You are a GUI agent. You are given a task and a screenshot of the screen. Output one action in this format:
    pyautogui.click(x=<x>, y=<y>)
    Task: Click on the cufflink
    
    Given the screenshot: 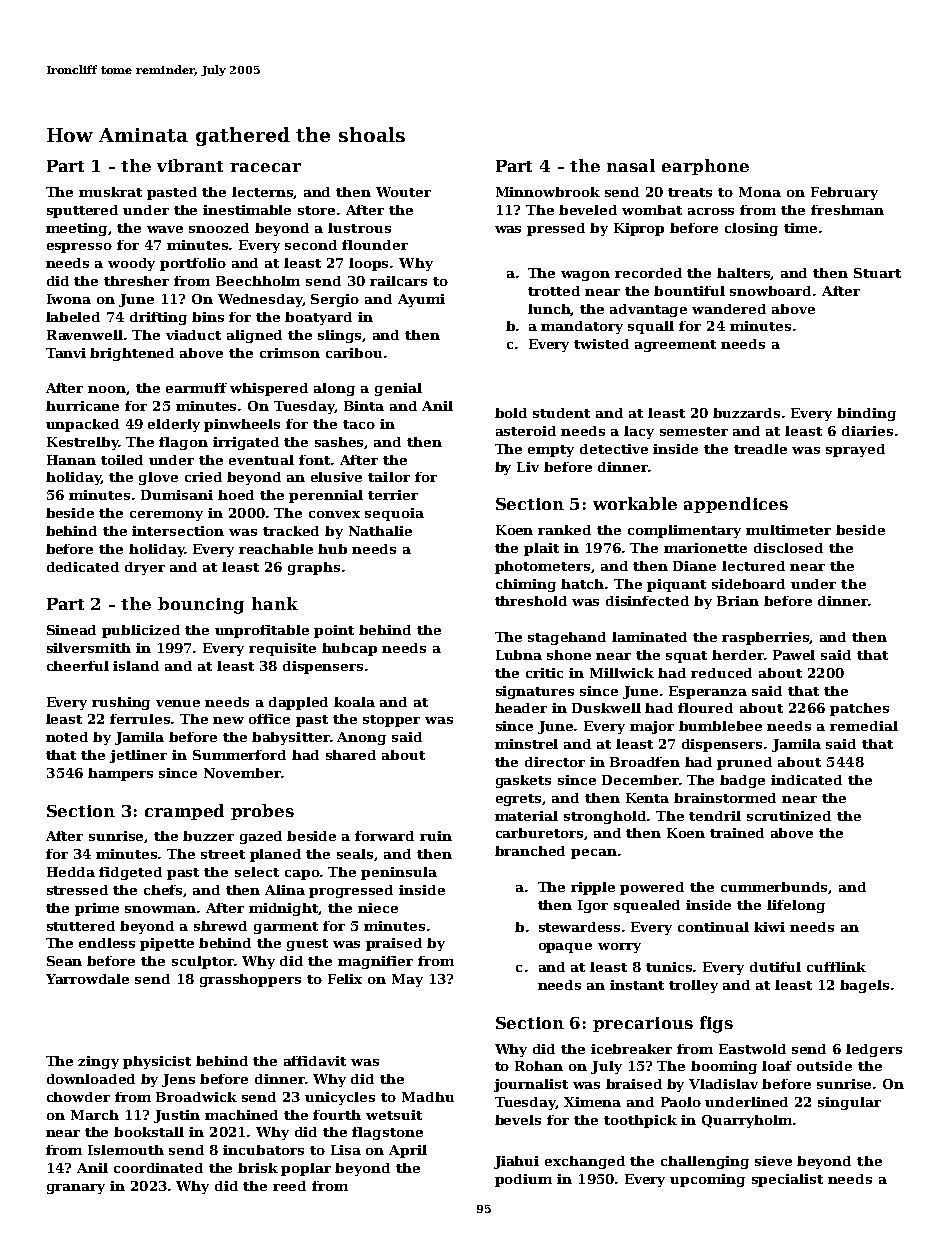 What is the action you would take?
    pyautogui.click(x=836, y=967)
